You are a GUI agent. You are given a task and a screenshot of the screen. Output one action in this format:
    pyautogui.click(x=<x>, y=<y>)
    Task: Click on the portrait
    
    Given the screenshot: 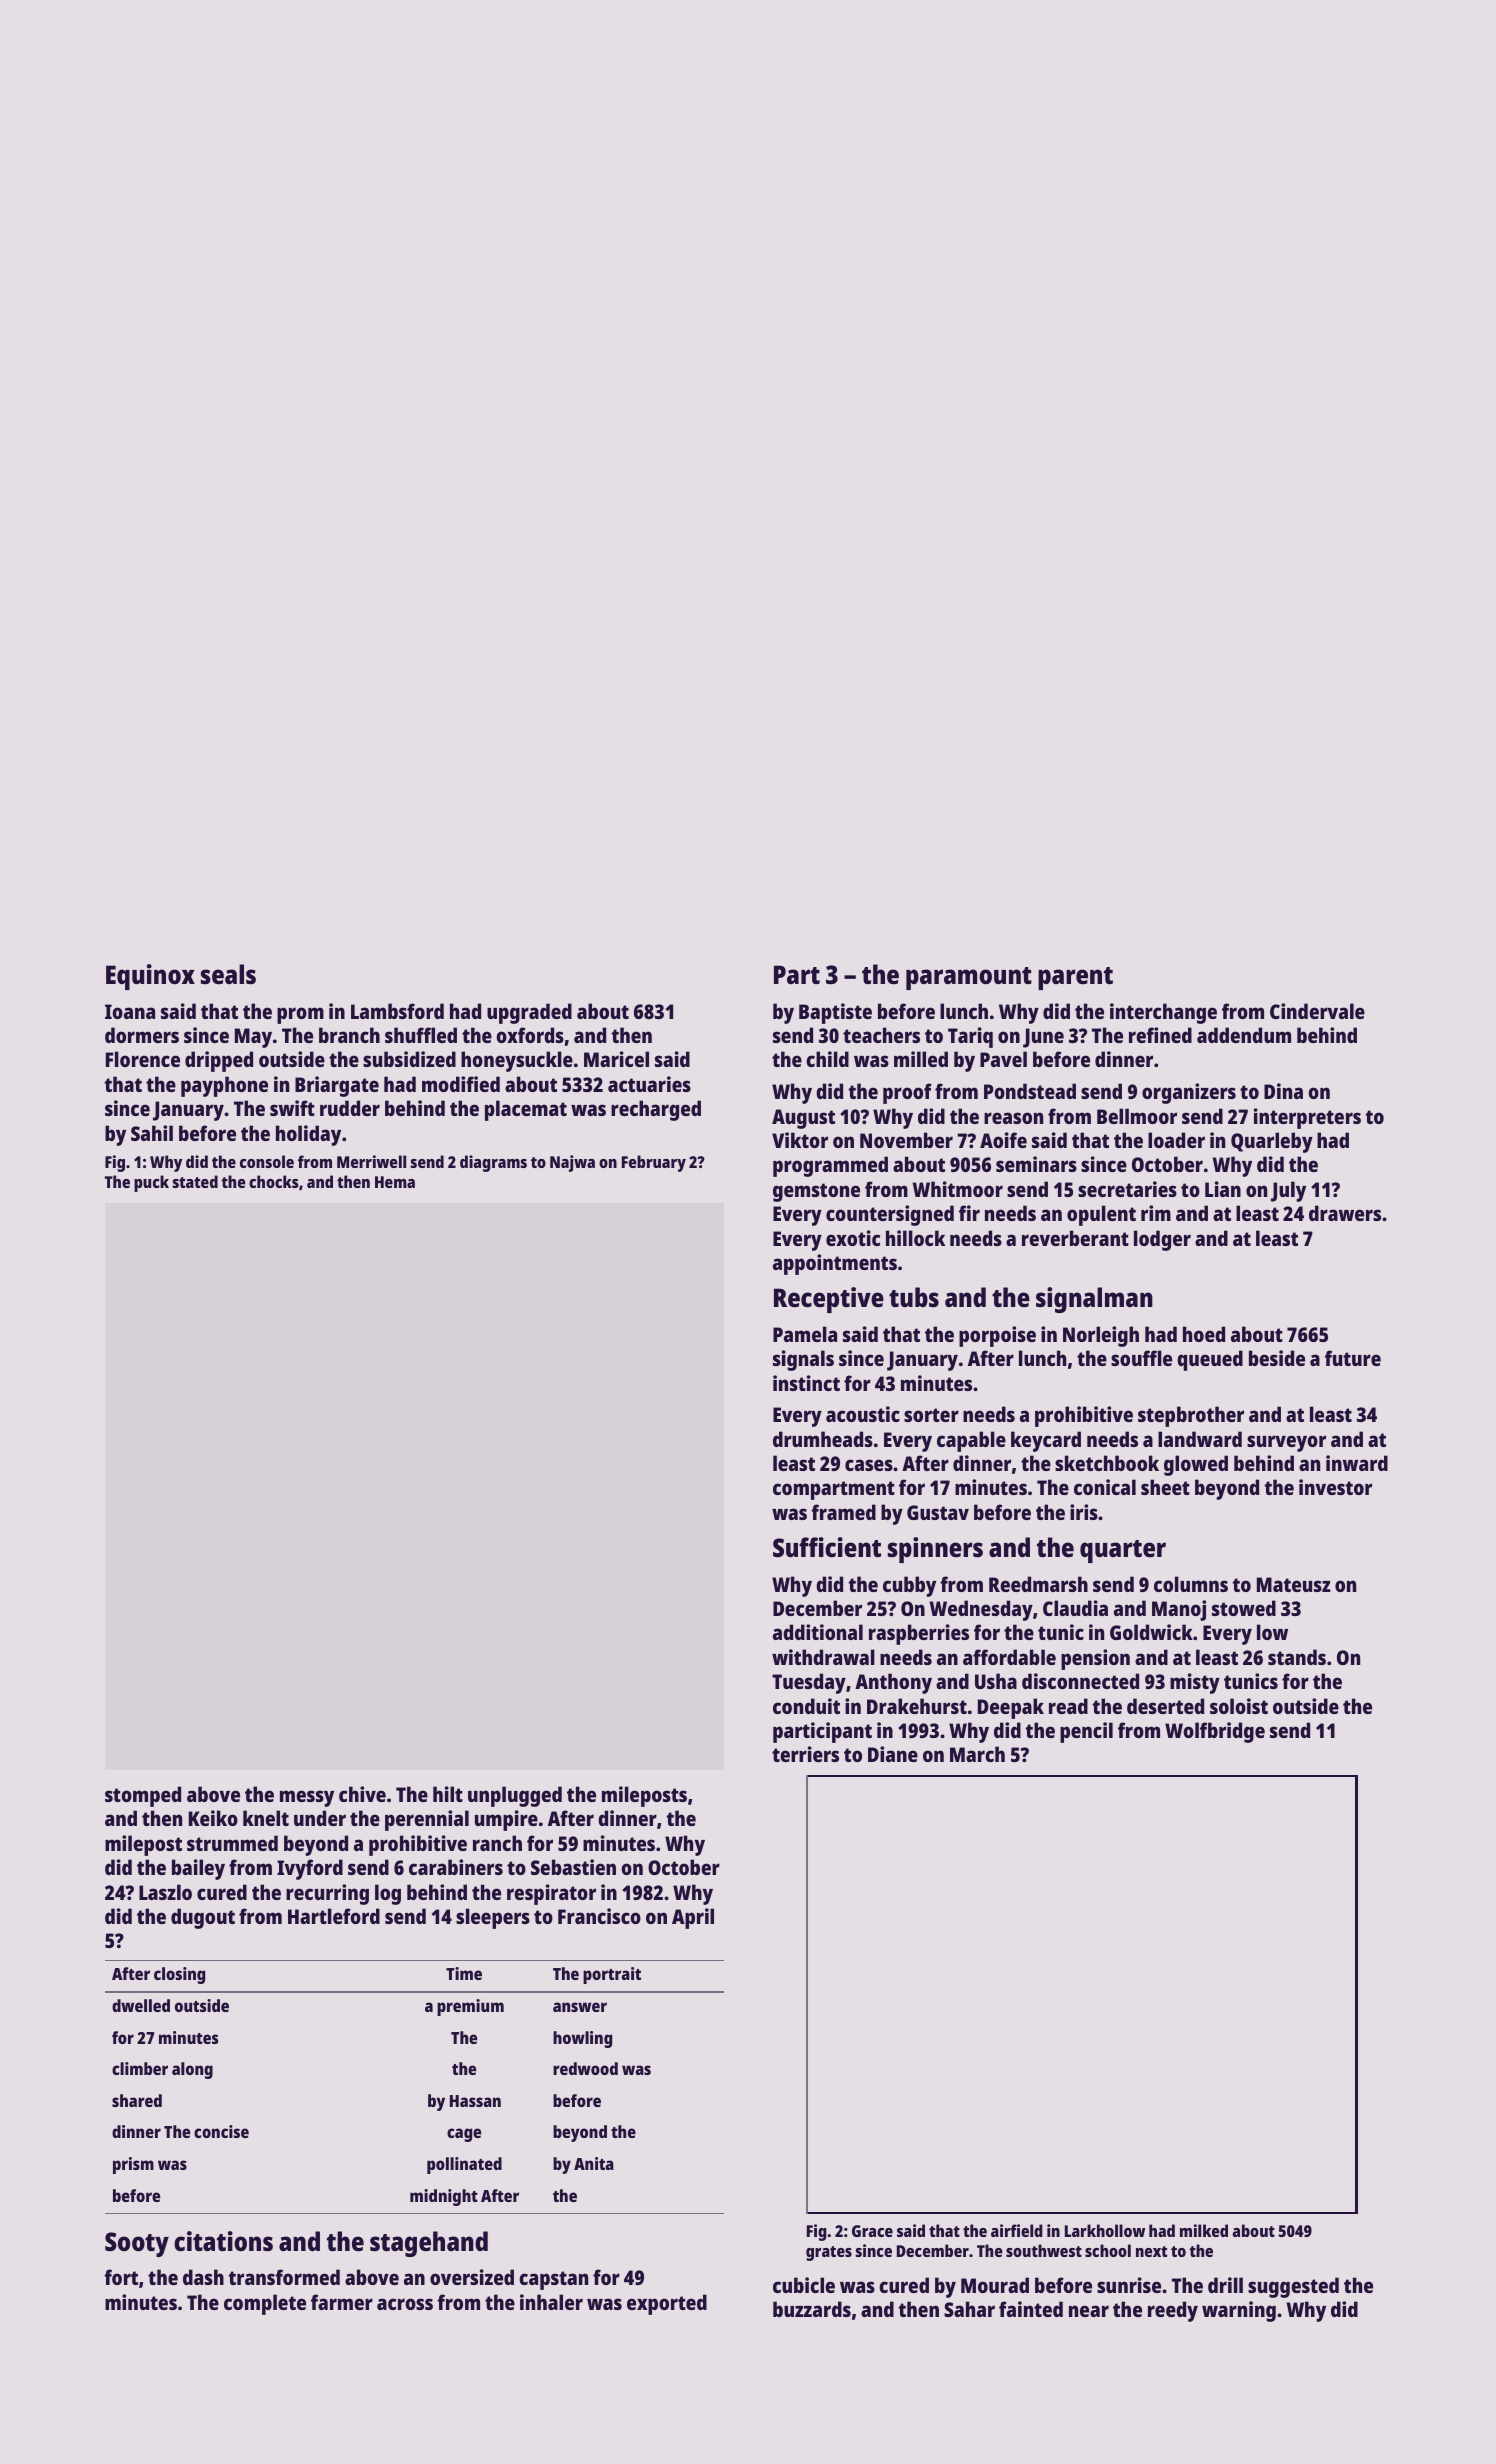 What is the action you would take?
    pyautogui.click(x=612, y=1975)
